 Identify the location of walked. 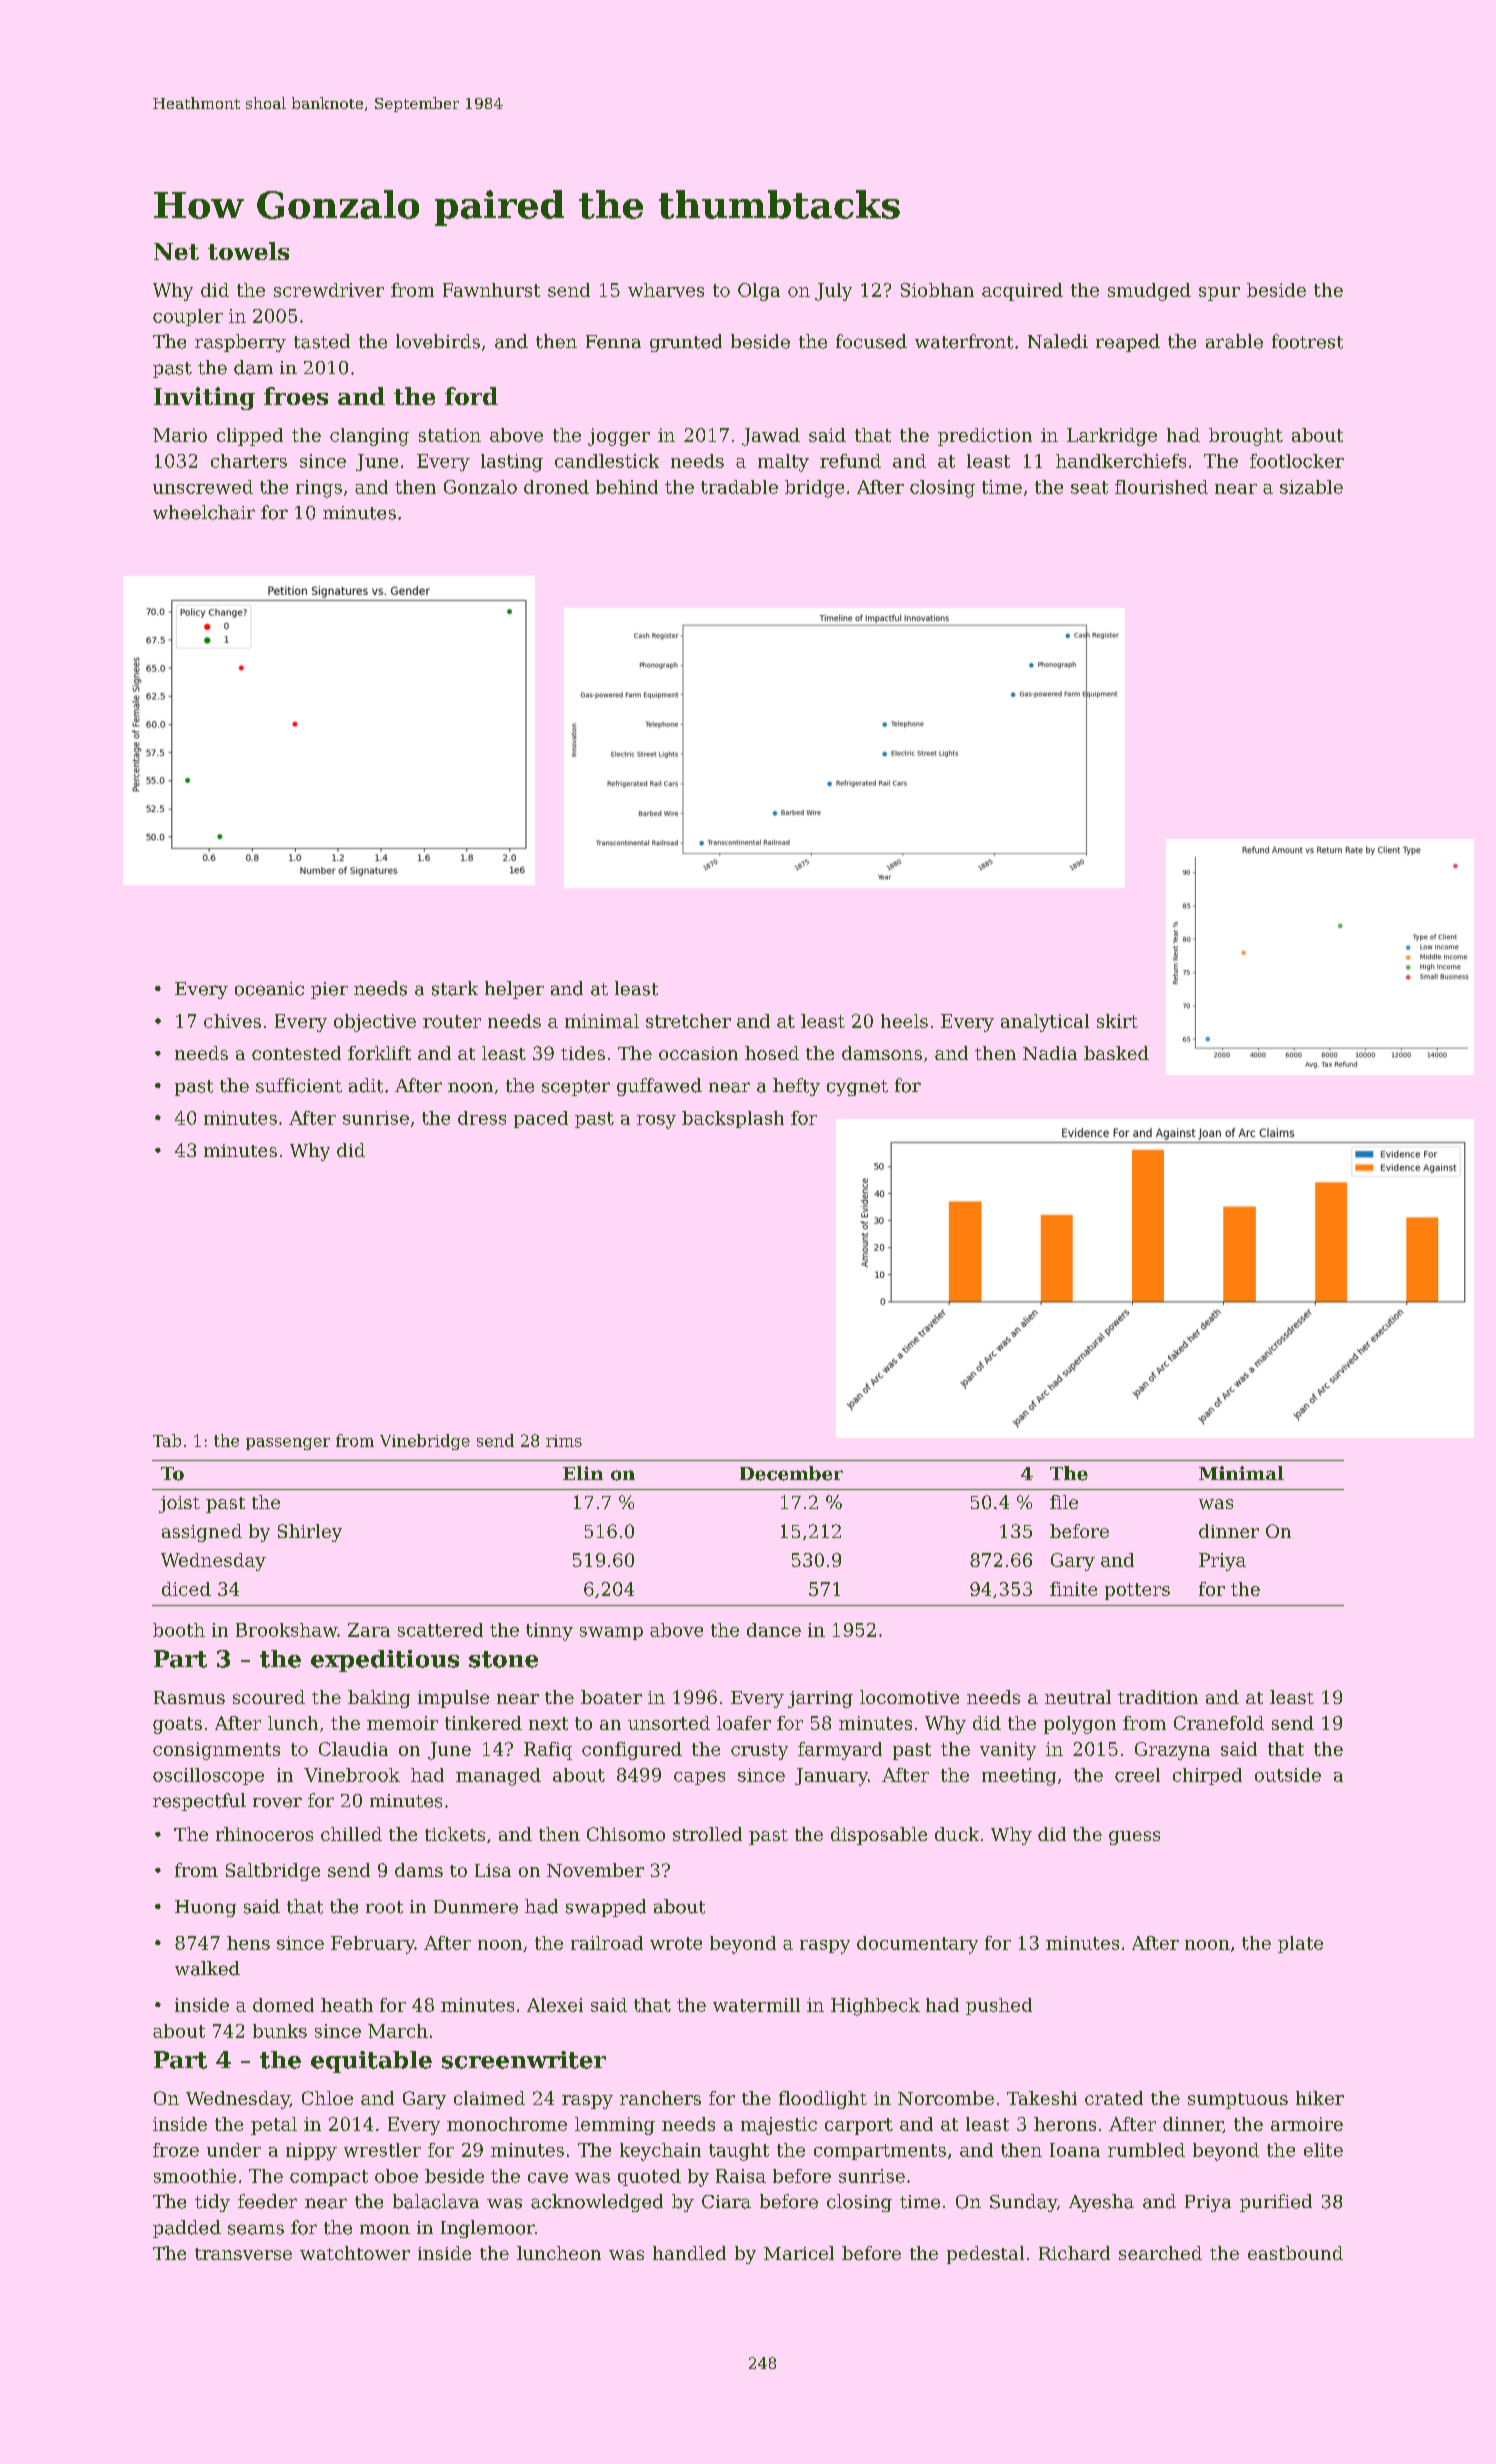
(207, 1968).
